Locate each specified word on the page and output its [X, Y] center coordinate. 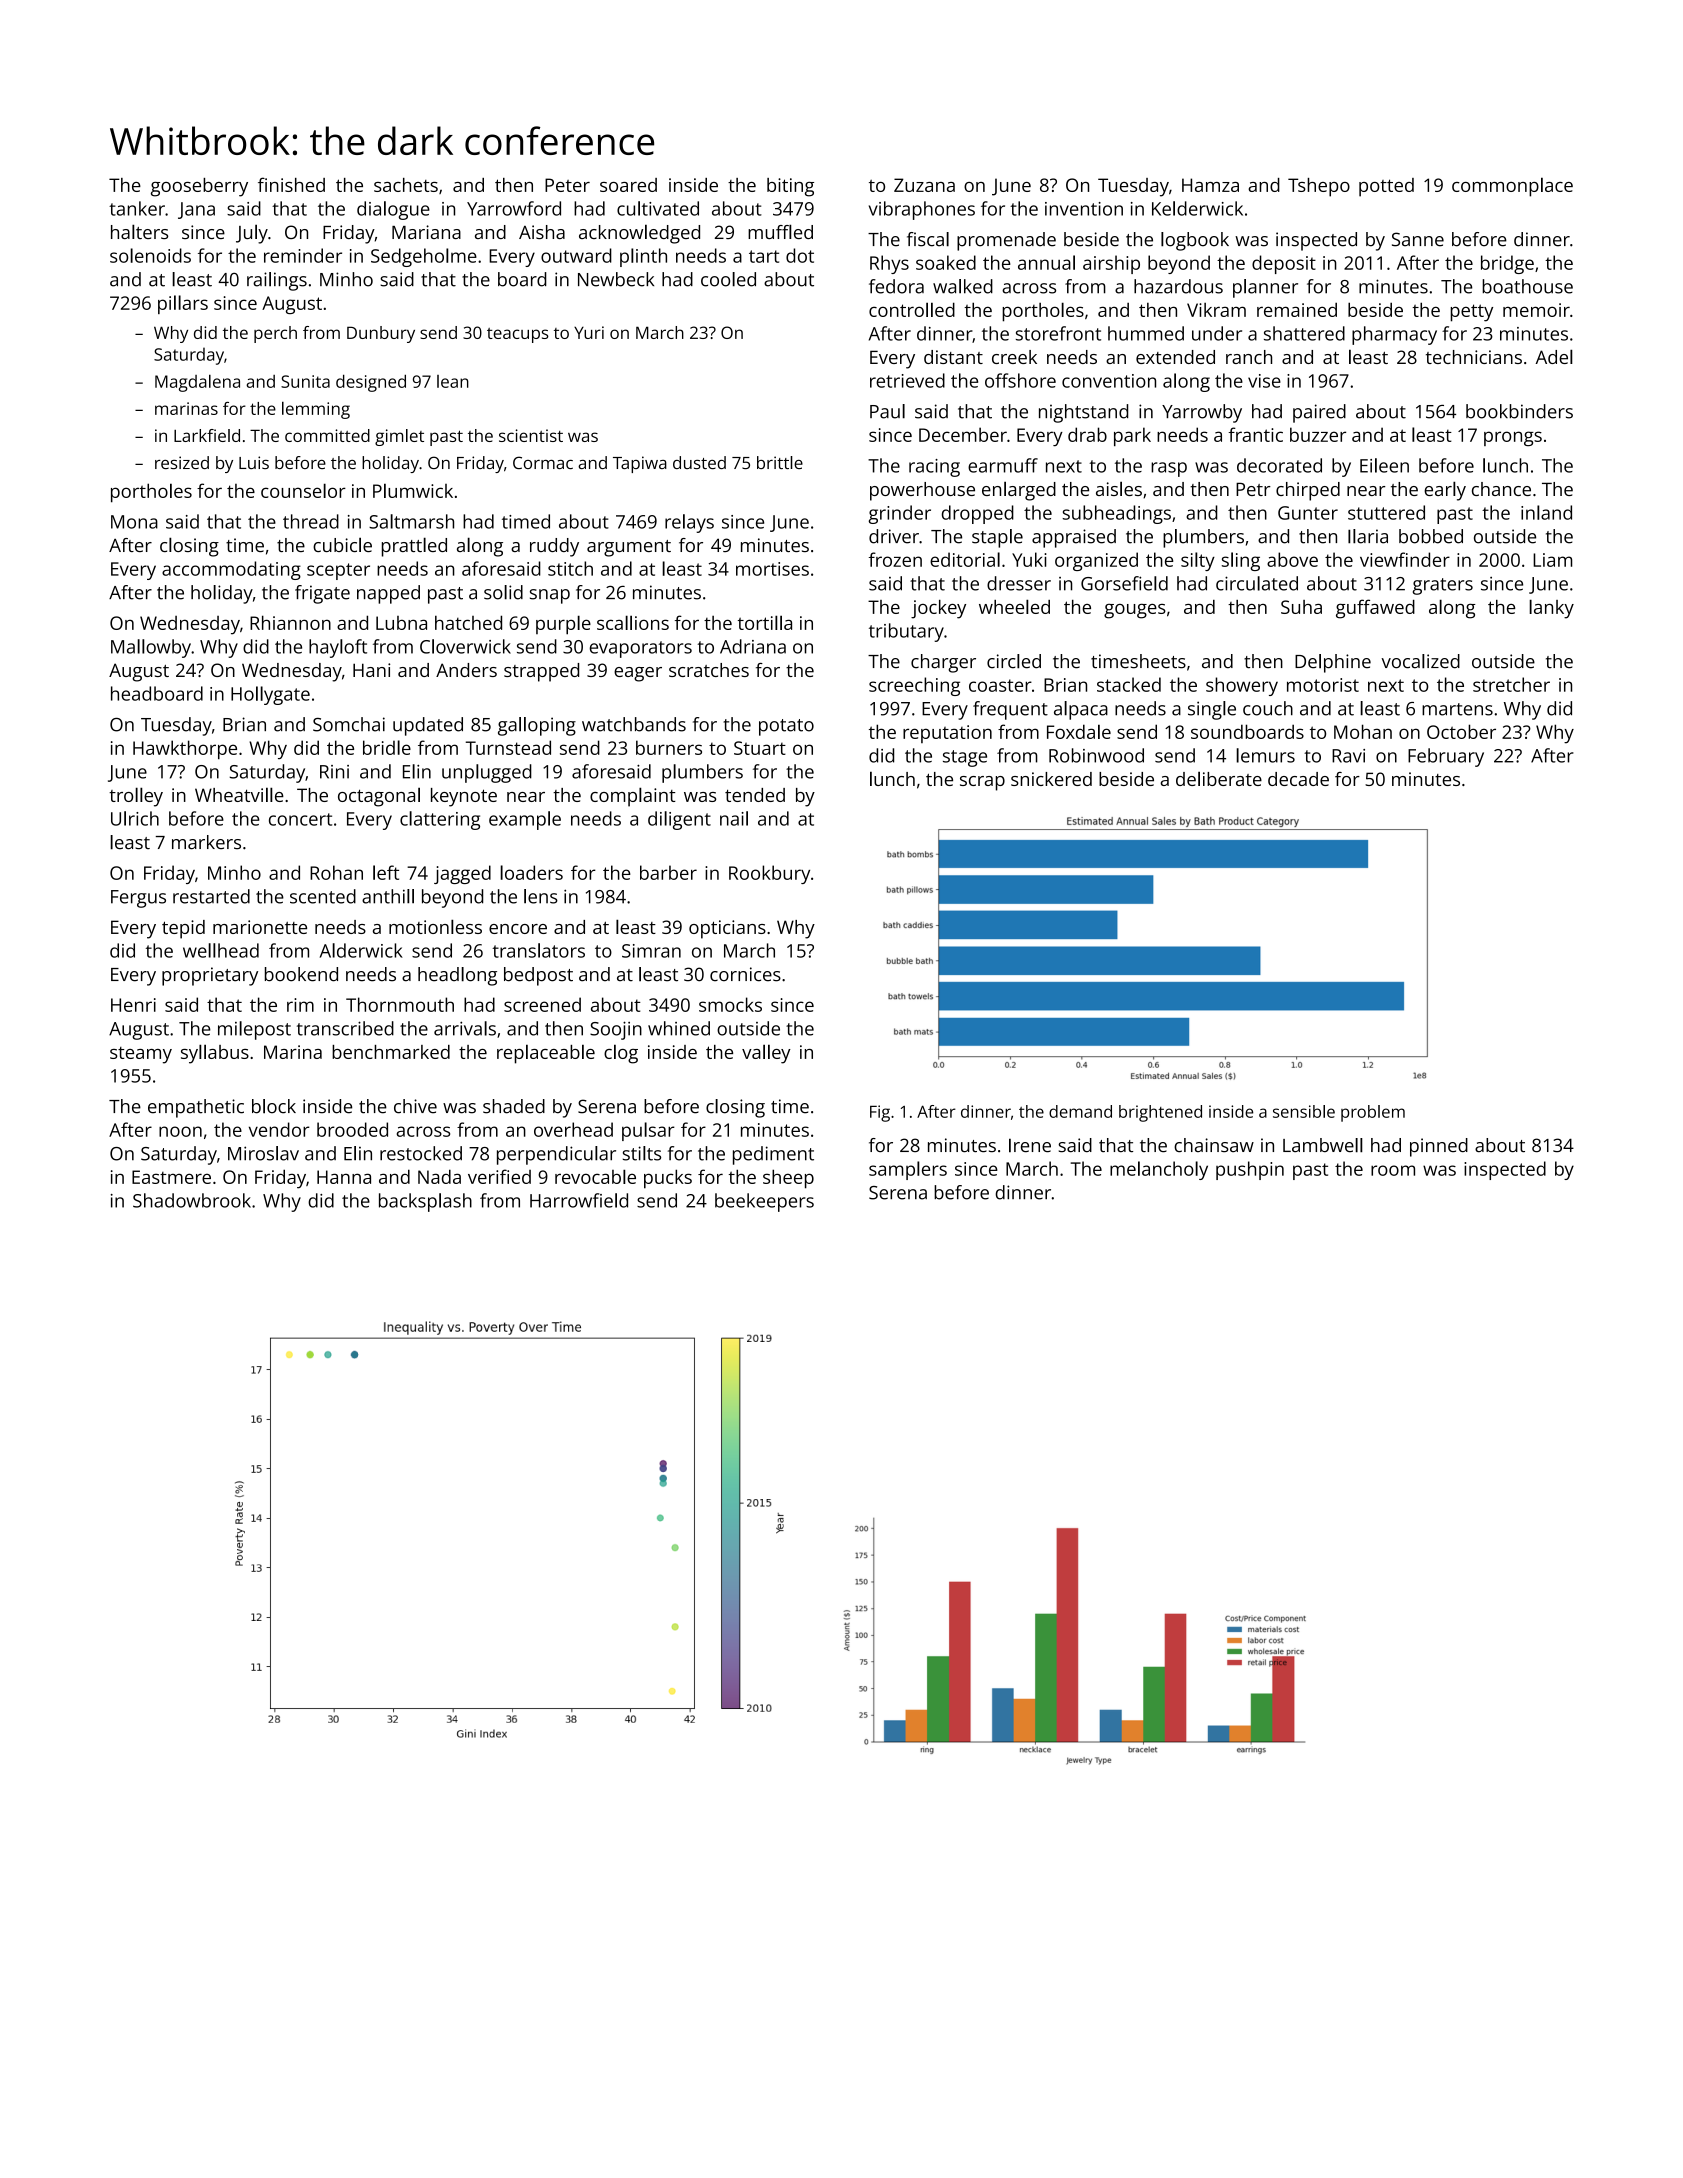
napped [388, 594]
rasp [1169, 469]
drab [1087, 434]
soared [628, 185]
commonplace [1512, 187]
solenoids [150, 255]
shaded [514, 1106]
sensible [1304, 1111]
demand [1080, 1111]
